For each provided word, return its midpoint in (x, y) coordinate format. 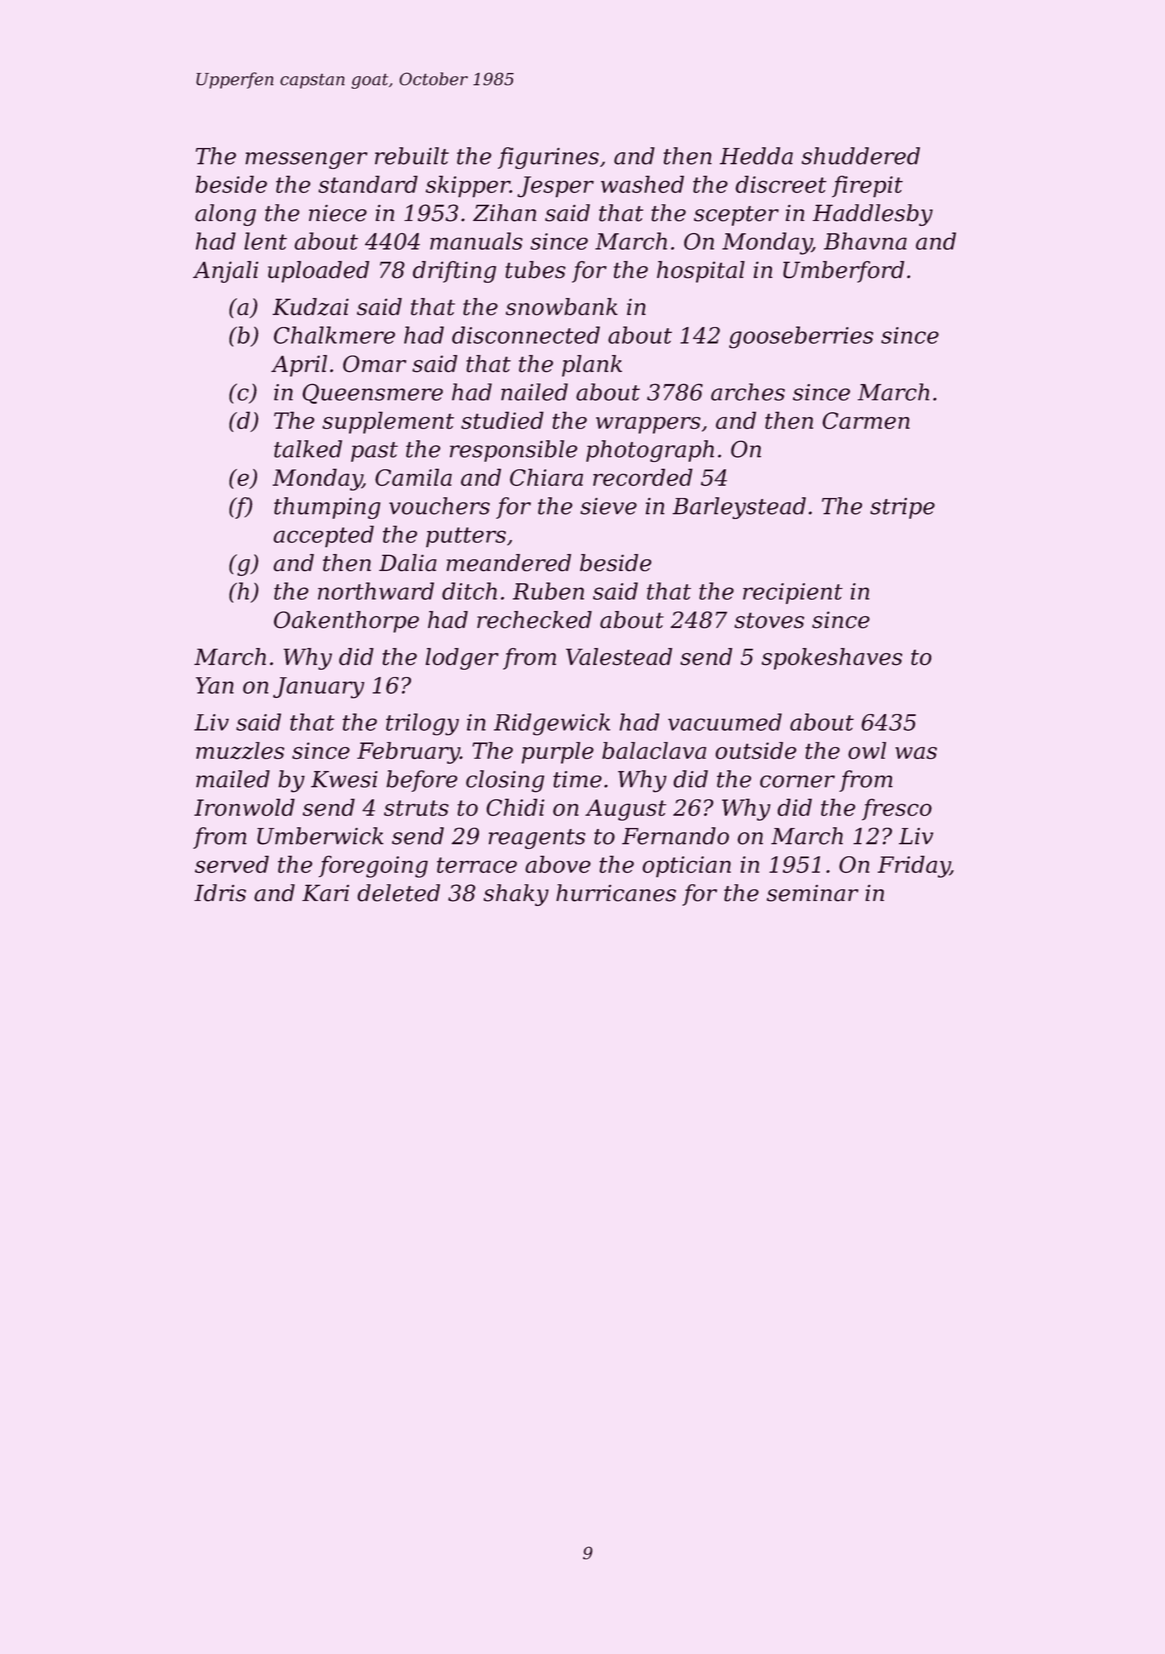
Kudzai (310, 307)
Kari (325, 893)
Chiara (546, 477)
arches (748, 392)
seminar (813, 893)
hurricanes (616, 893)
